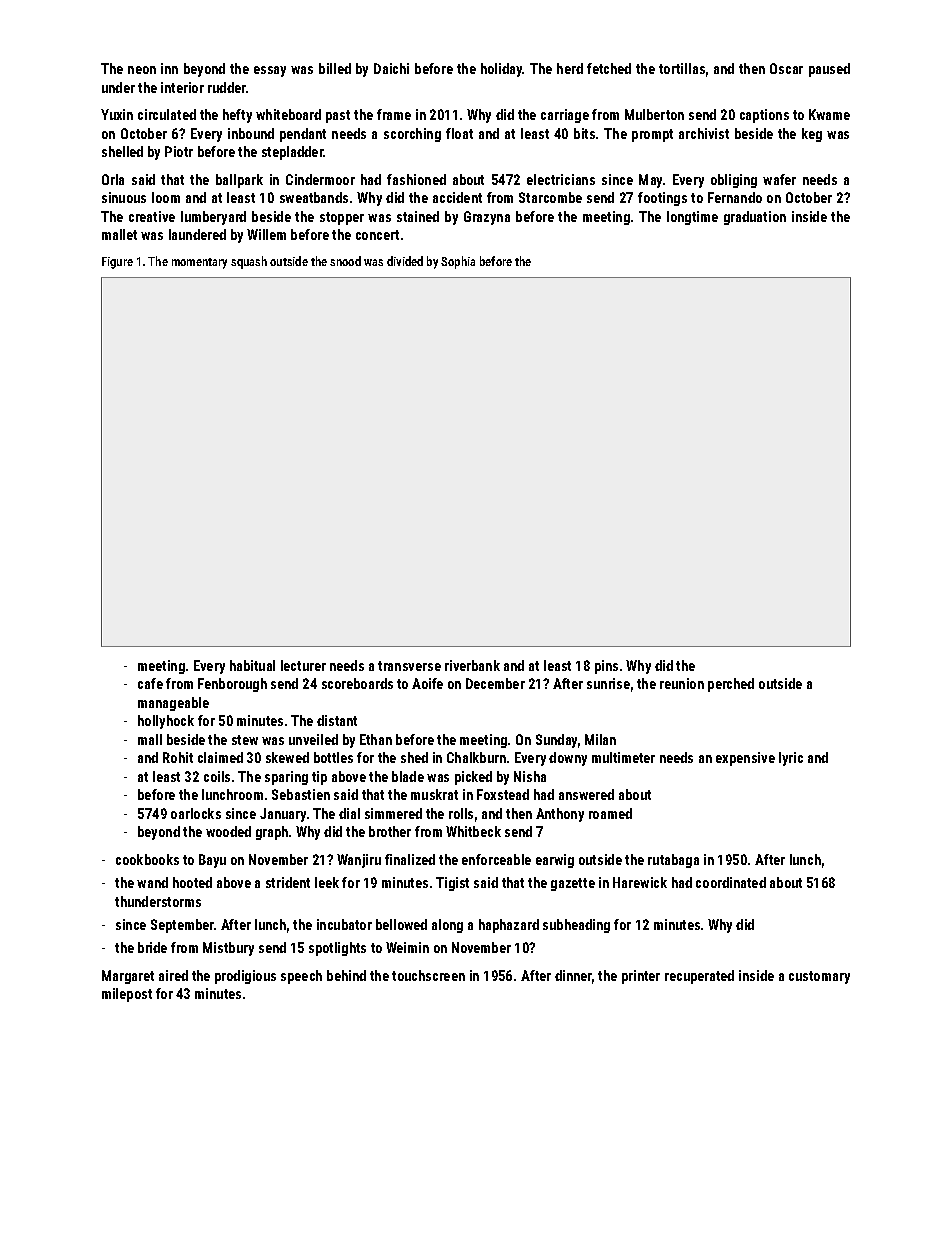 This document has height=1233, width=952. I want to click on herd, so click(570, 68).
